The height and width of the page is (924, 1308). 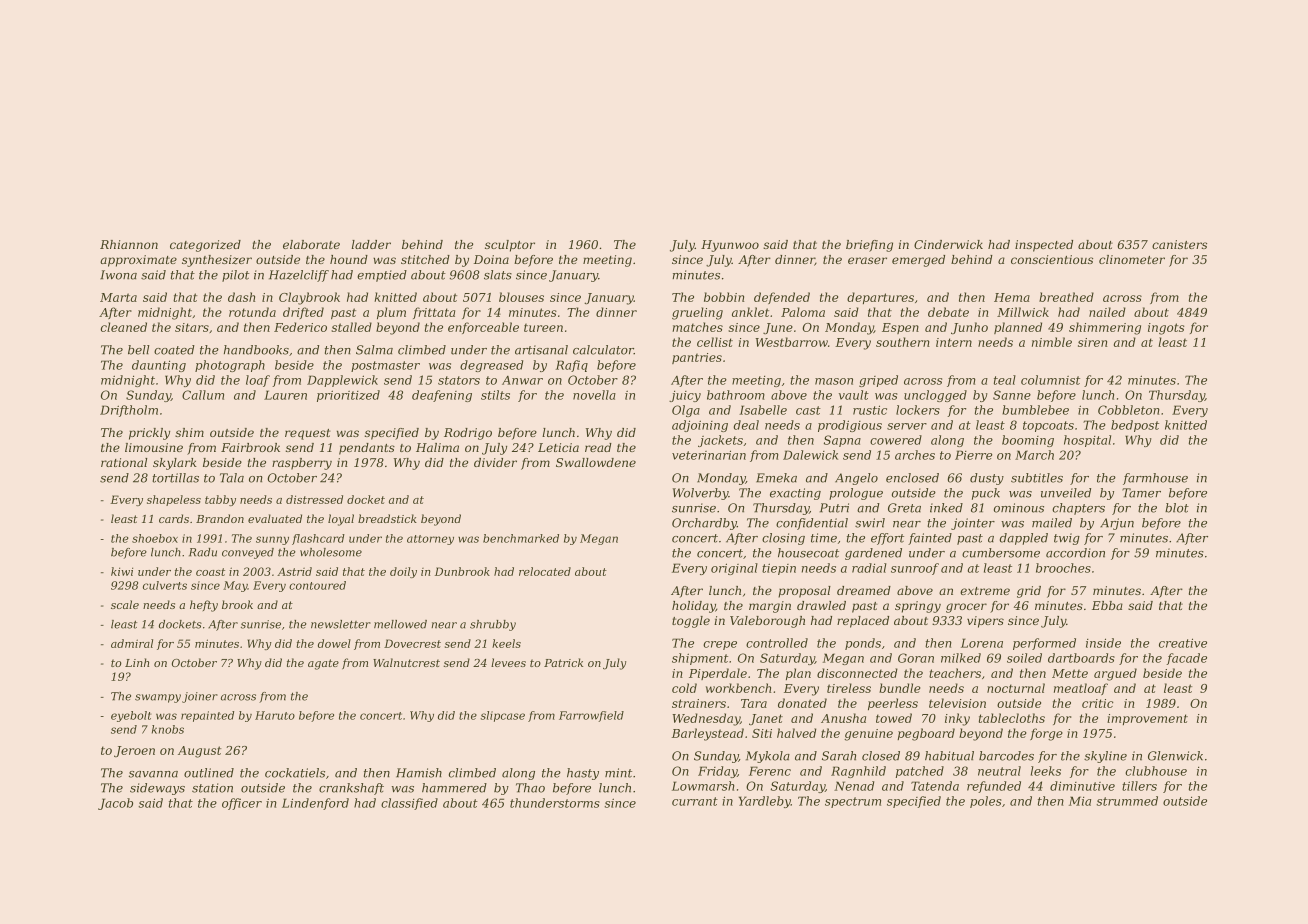 I want to click on inspected, so click(x=1044, y=246).
